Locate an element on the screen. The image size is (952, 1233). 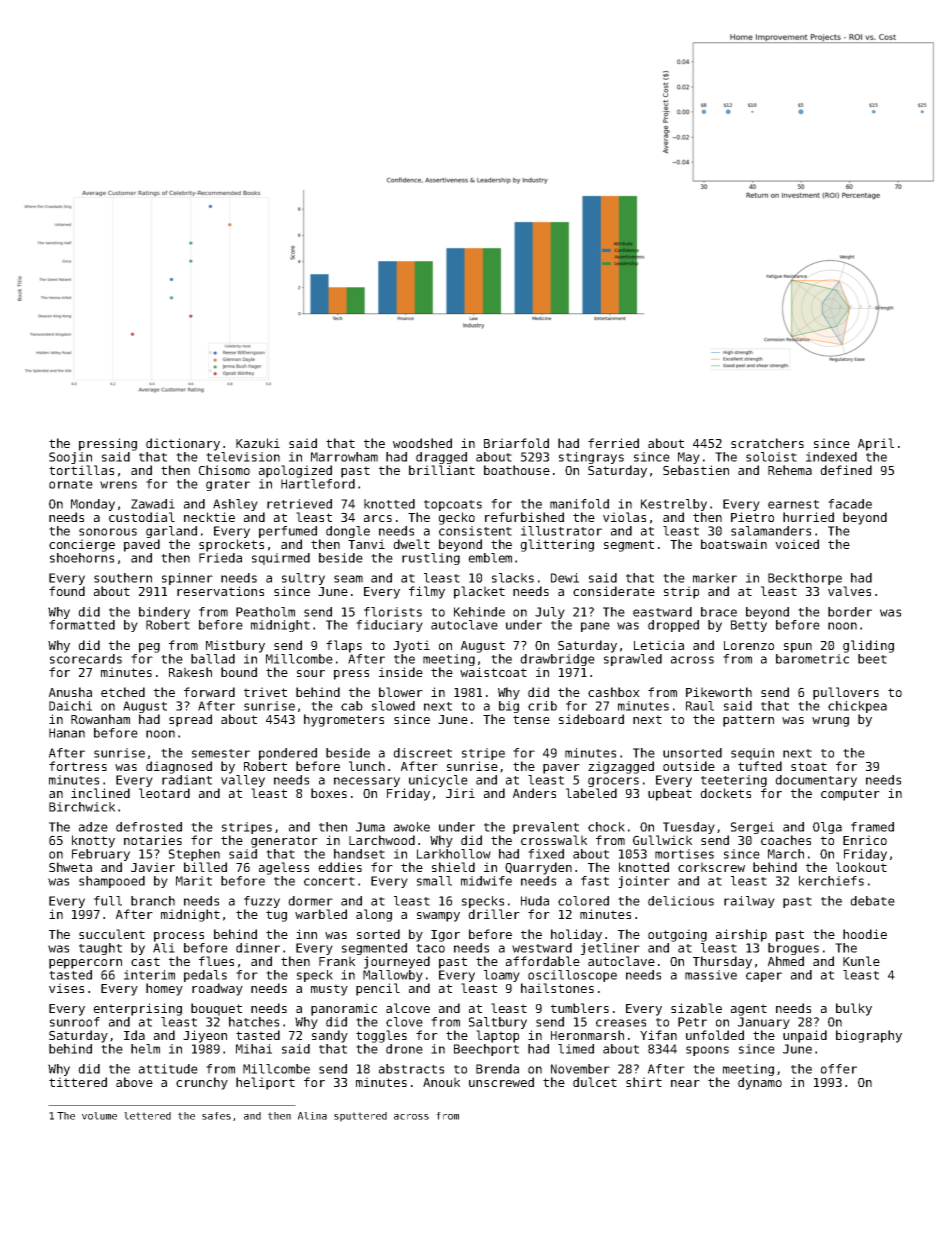
Jiri is located at coordinates (460, 793).
